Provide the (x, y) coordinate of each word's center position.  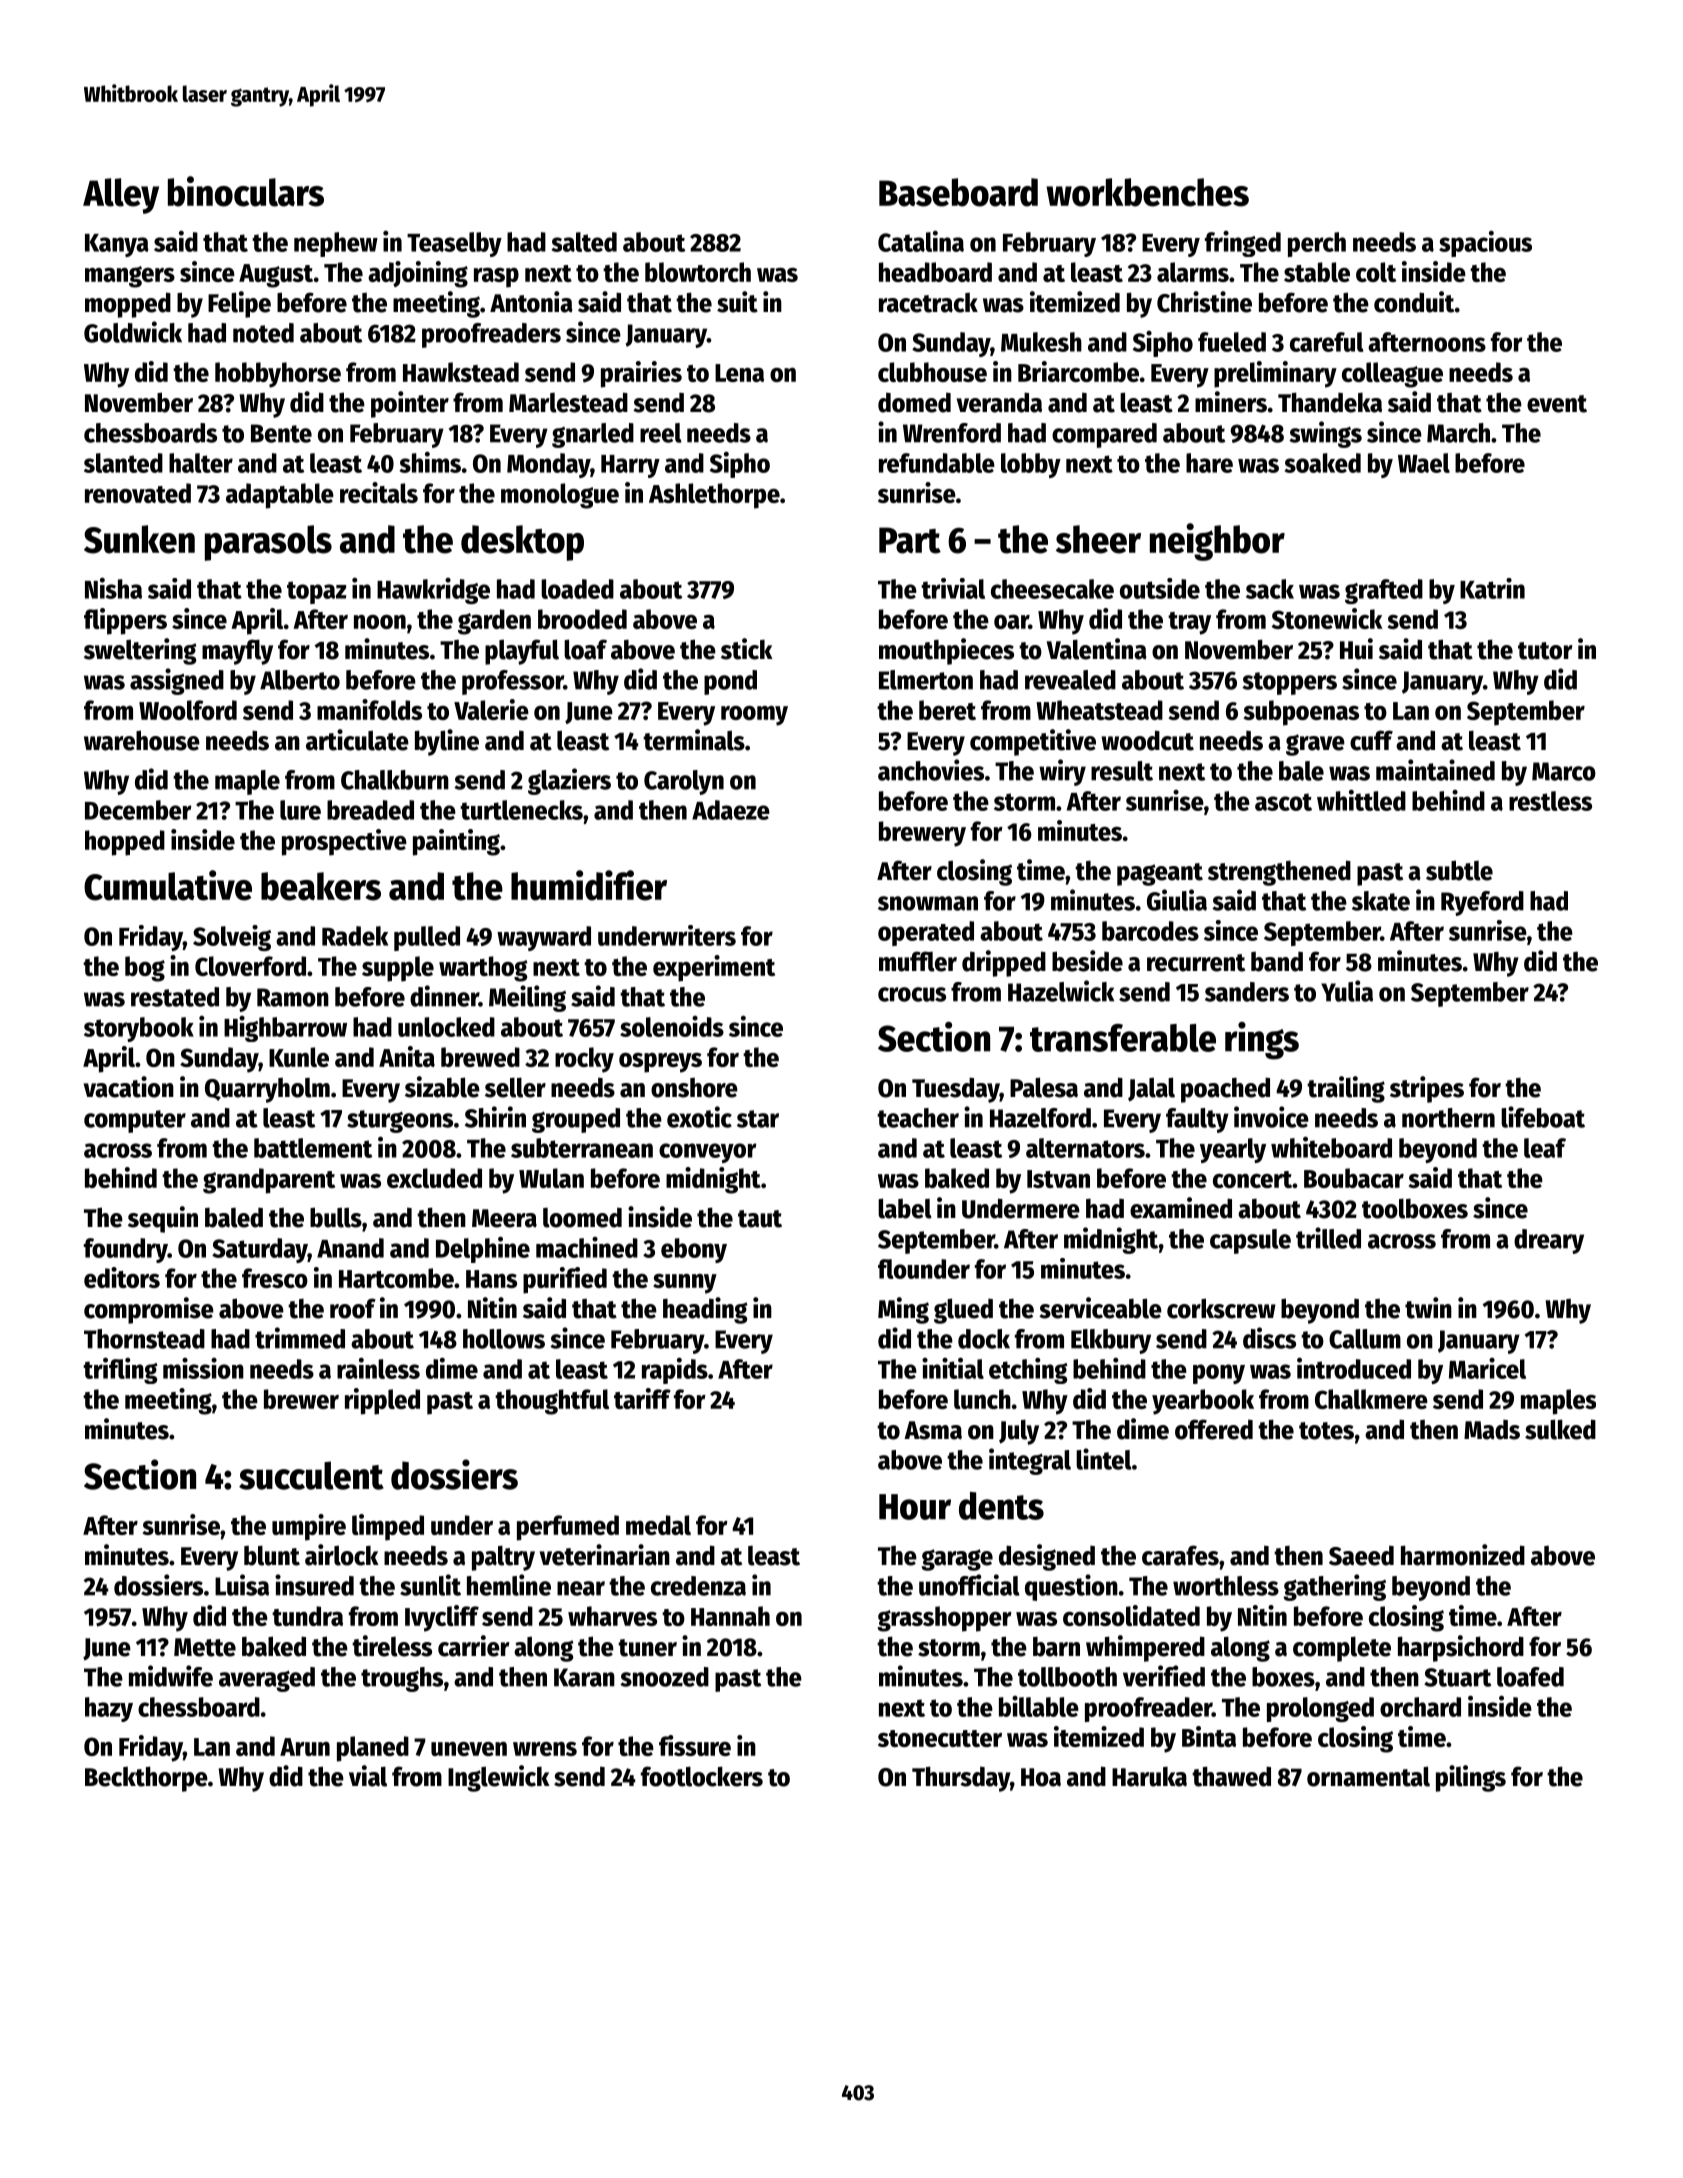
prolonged (1320, 1709)
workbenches (1147, 192)
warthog (483, 969)
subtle (1459, 870)
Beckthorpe (146, 1779)
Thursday (961, 1779)
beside (1087, 961)
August (276, 276)
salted (584, 242)
